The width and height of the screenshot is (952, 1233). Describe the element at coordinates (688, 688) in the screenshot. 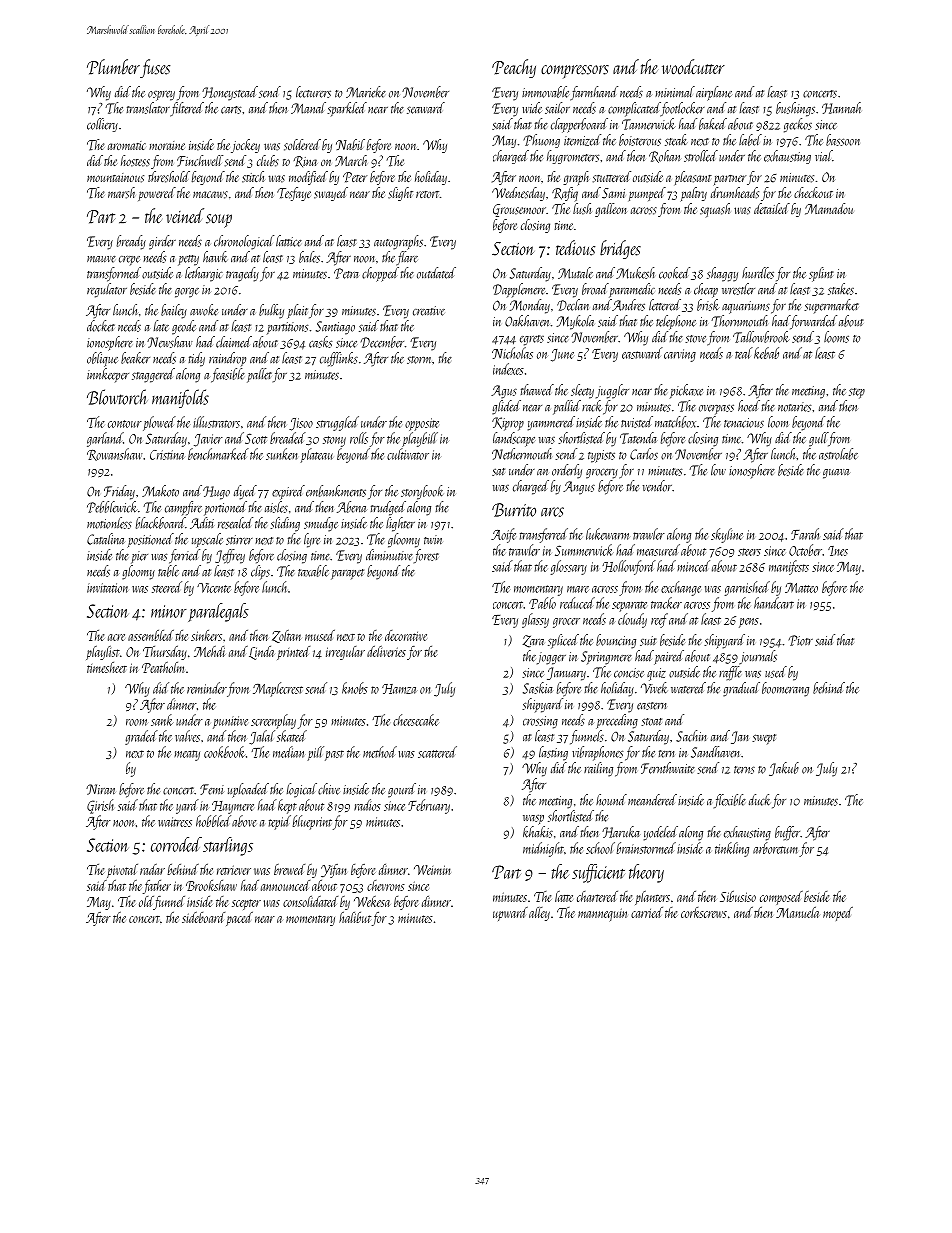

I see `watered` at that location.
